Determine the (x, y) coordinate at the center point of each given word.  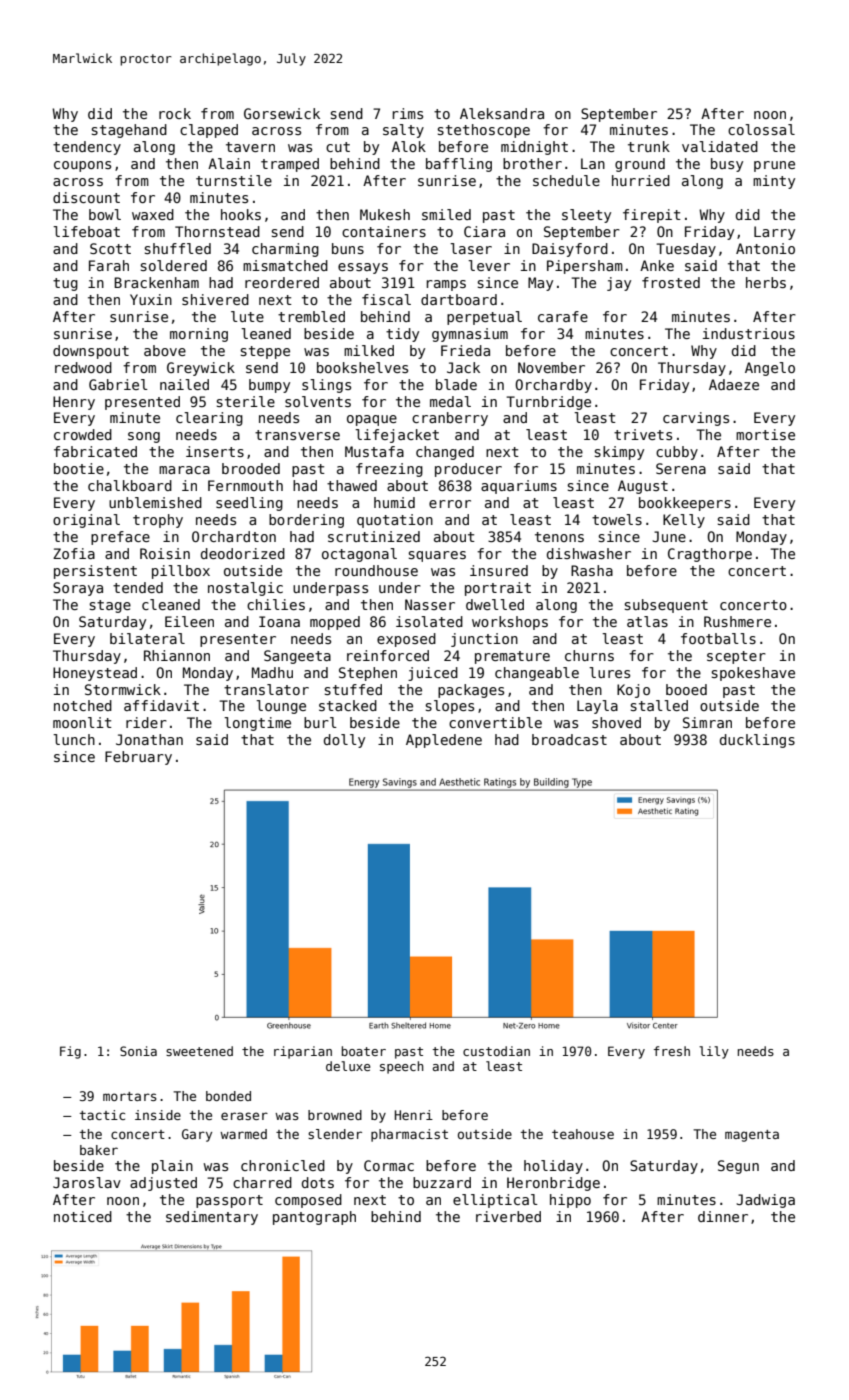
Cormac (389, 1165)
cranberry (450, 419)
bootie (79, 468)
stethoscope (484, 131)
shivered (215, 299)
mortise (765, 434)
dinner (723, 1216)
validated (720, 146)
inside (158, 1115)
